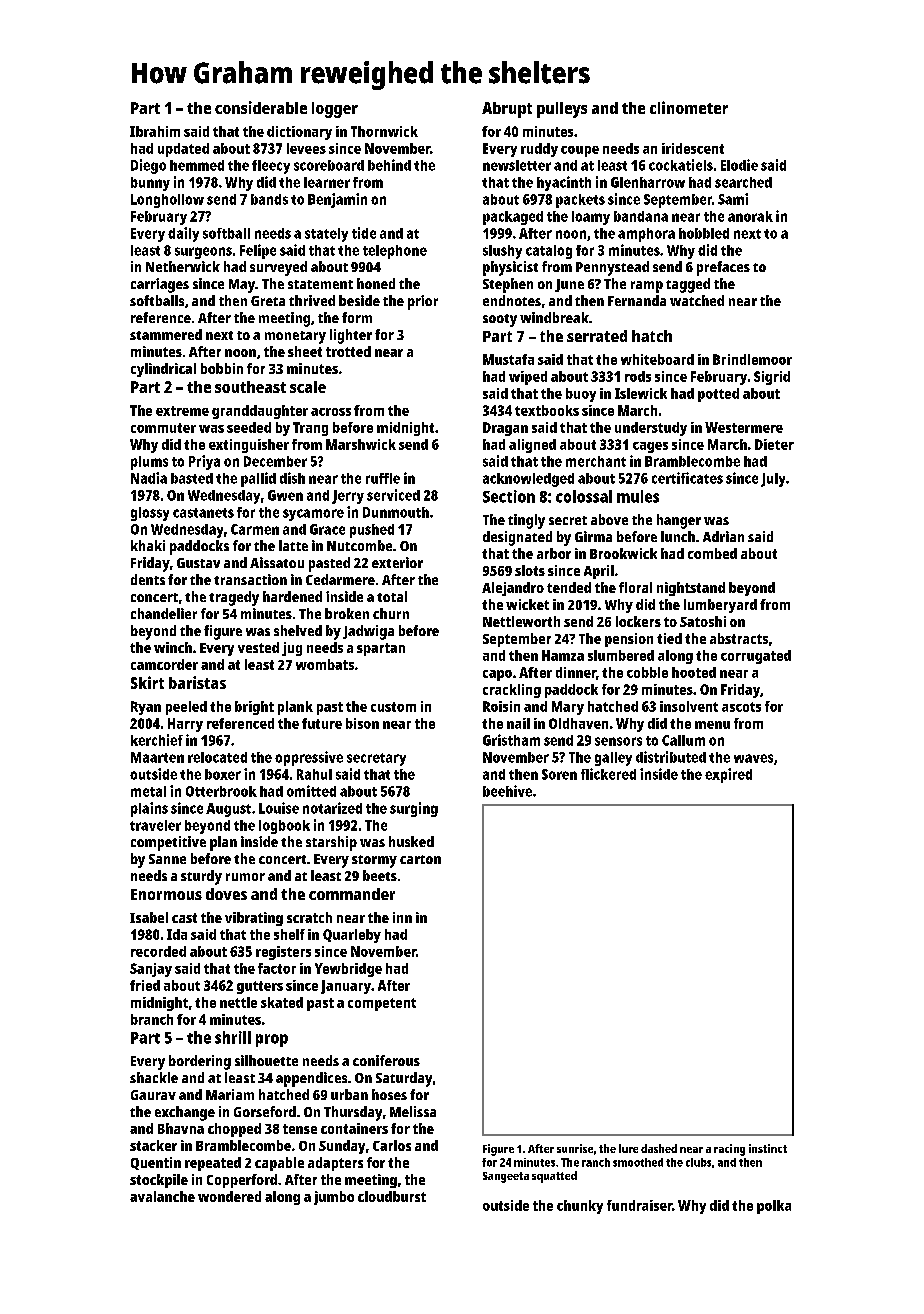 The height and width of the image is (1314, 924). Describe the element at coordinates (729, 1150) in the image. I see `racing` at that location.
